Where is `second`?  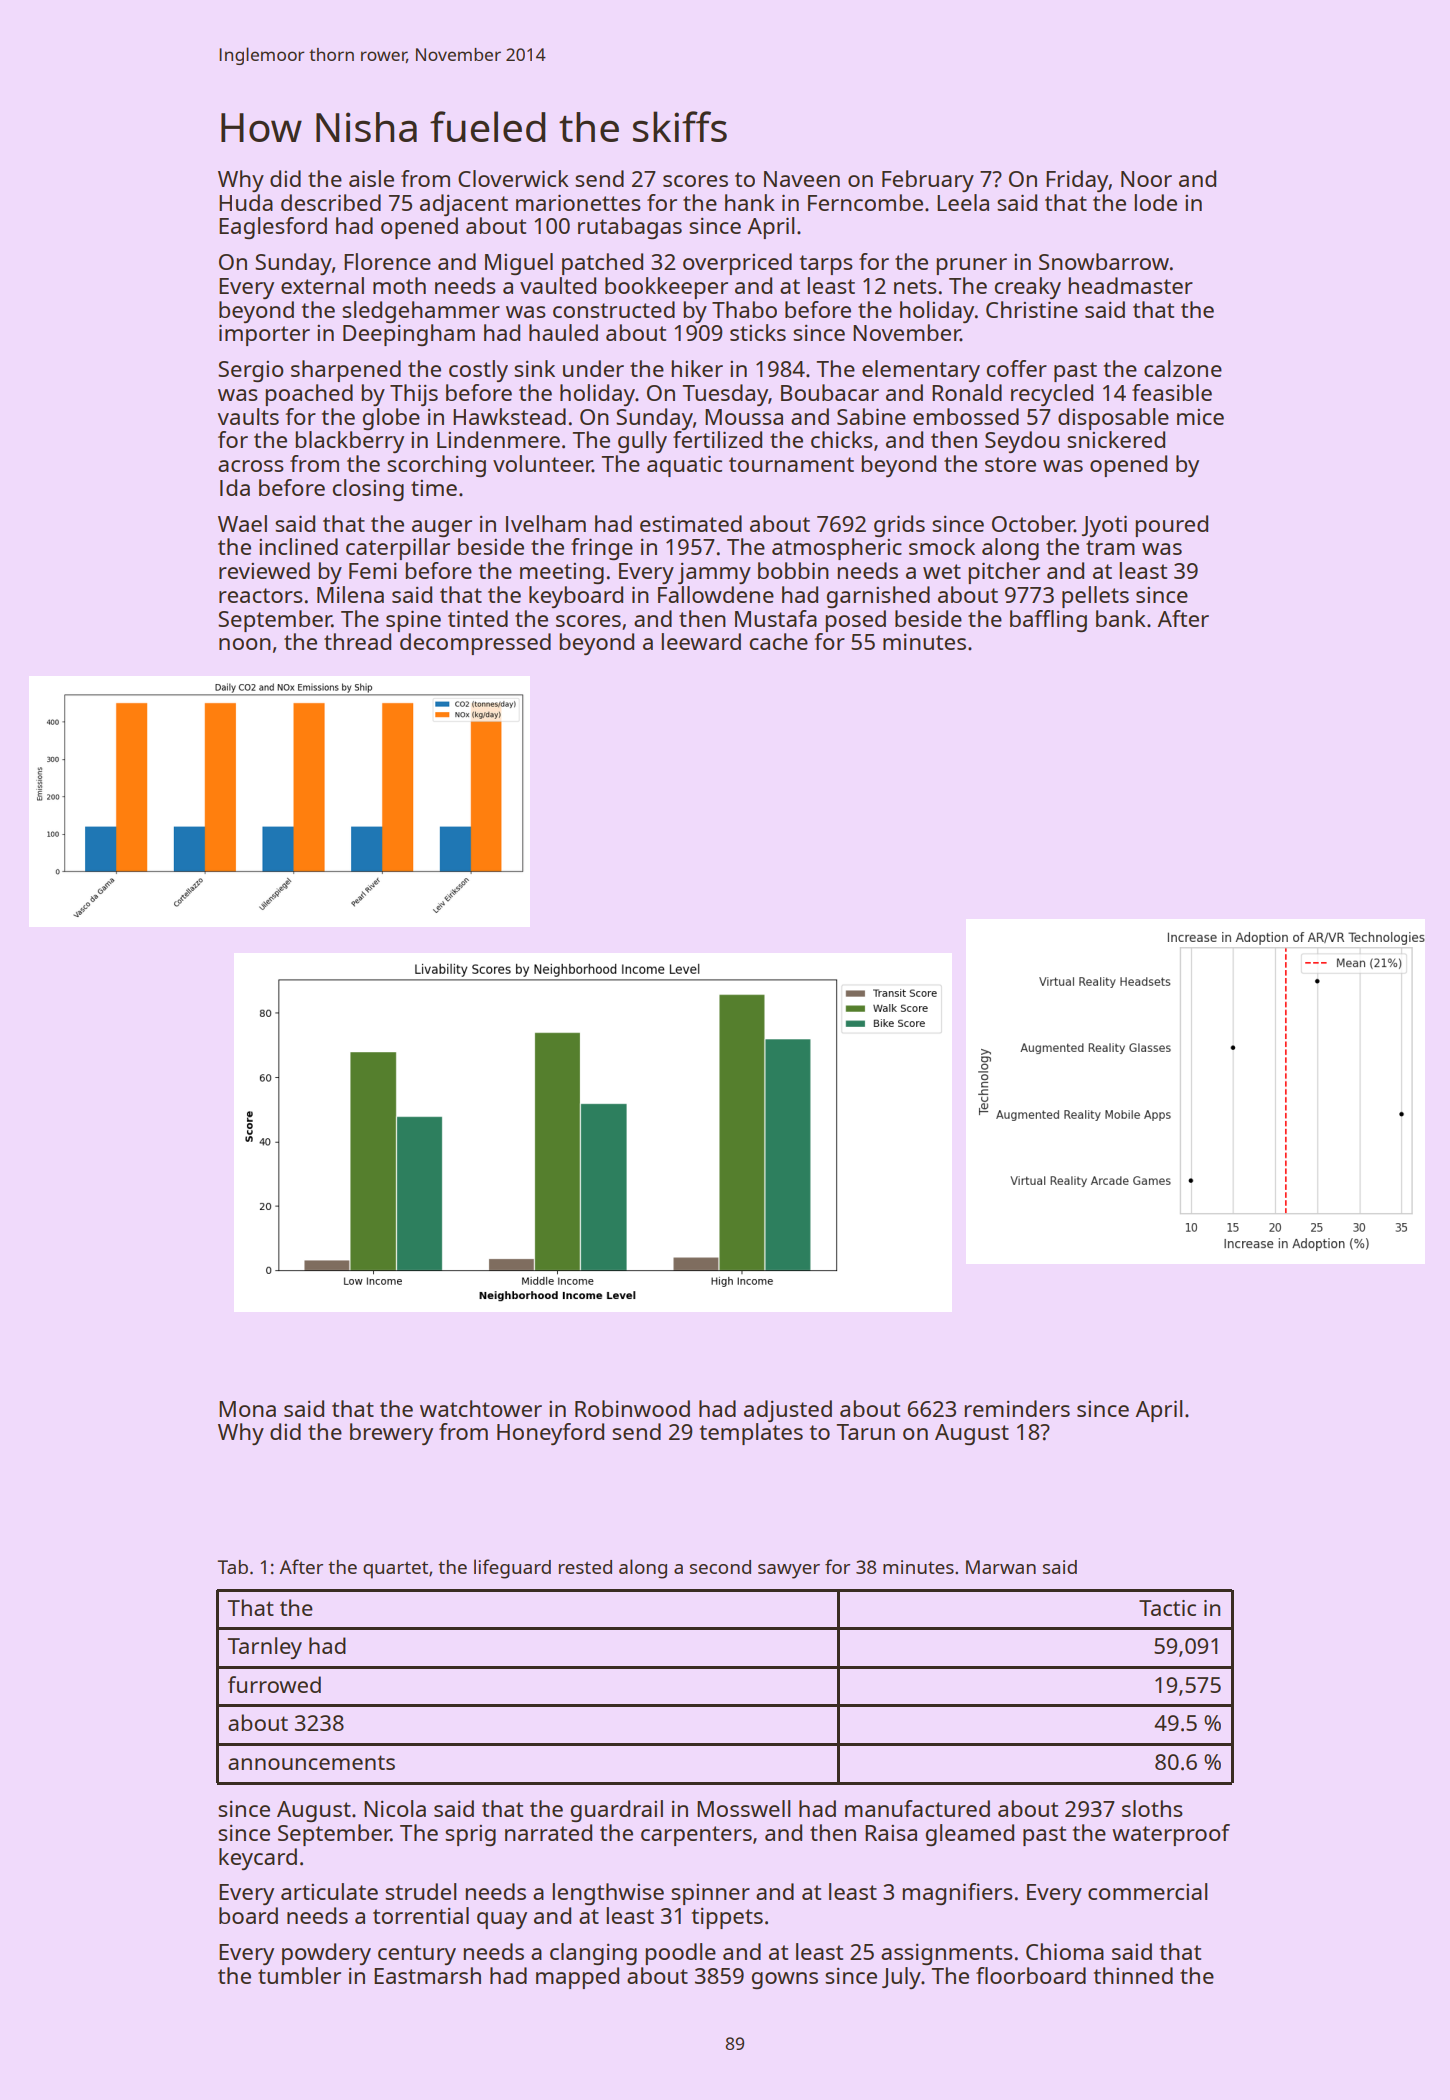
second is located at coordinates (720, 1567).
